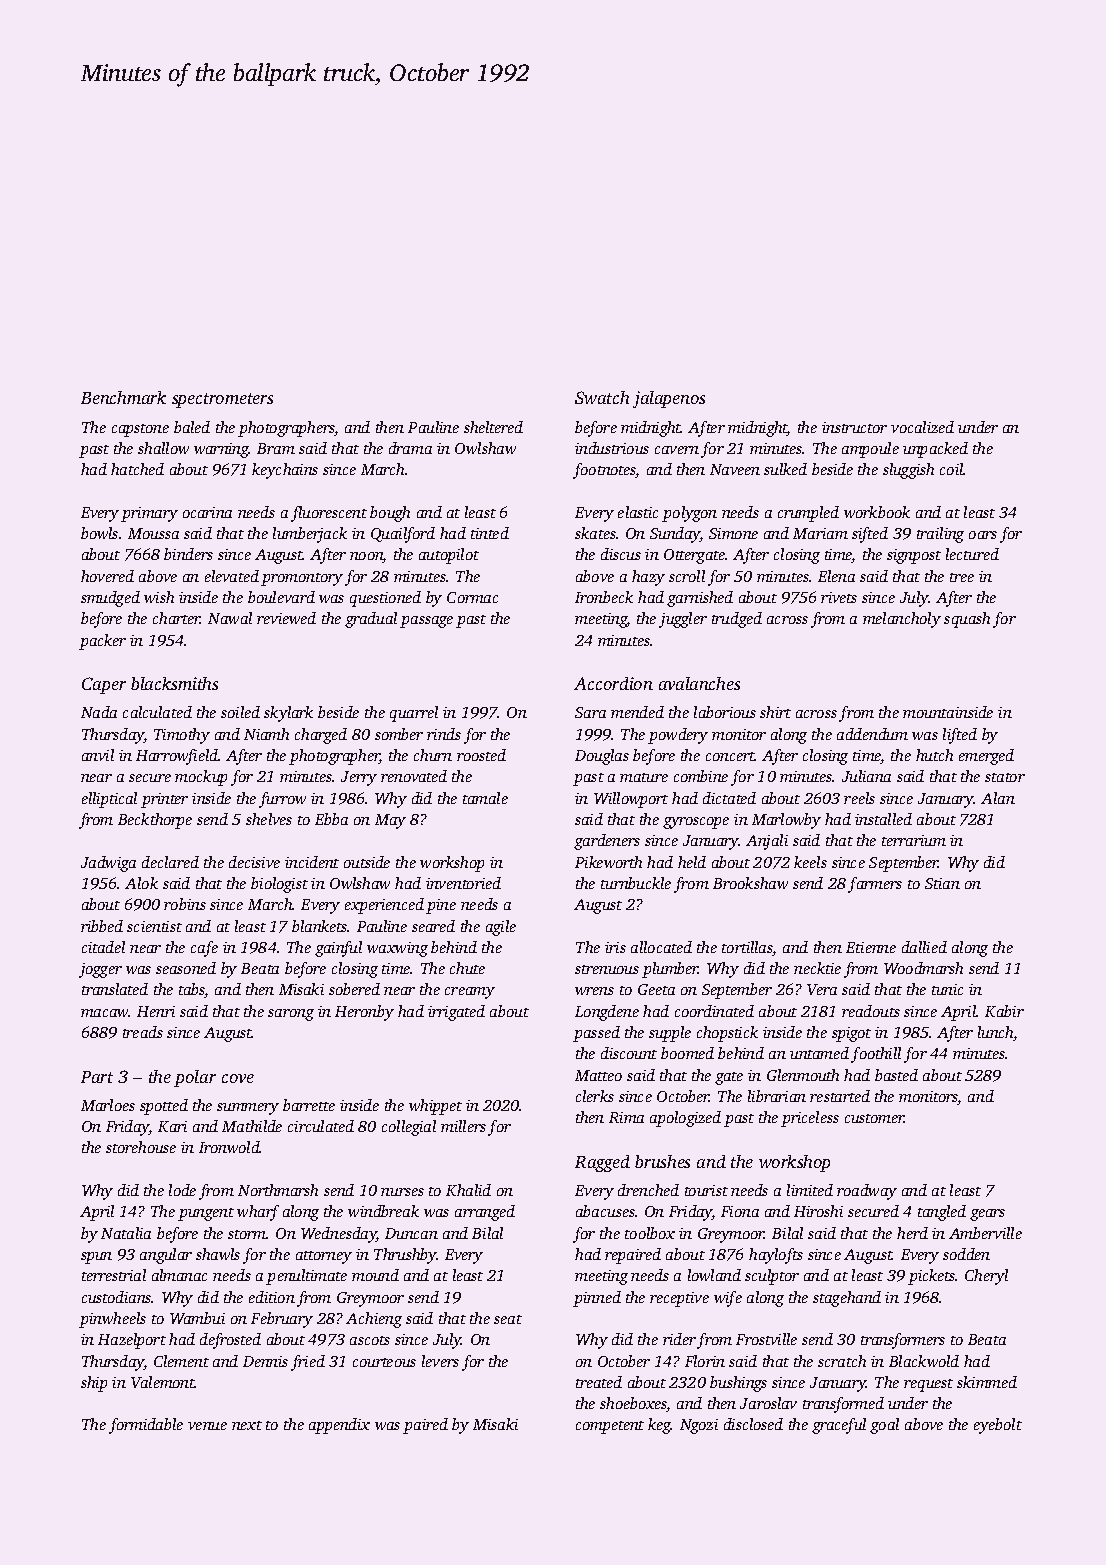 The height and width of the screenshot is (1565, 1106). What do you see at coordinates (987, 1215) in the screenshot?
I see `gears` at bounding box center [987, 1215].
